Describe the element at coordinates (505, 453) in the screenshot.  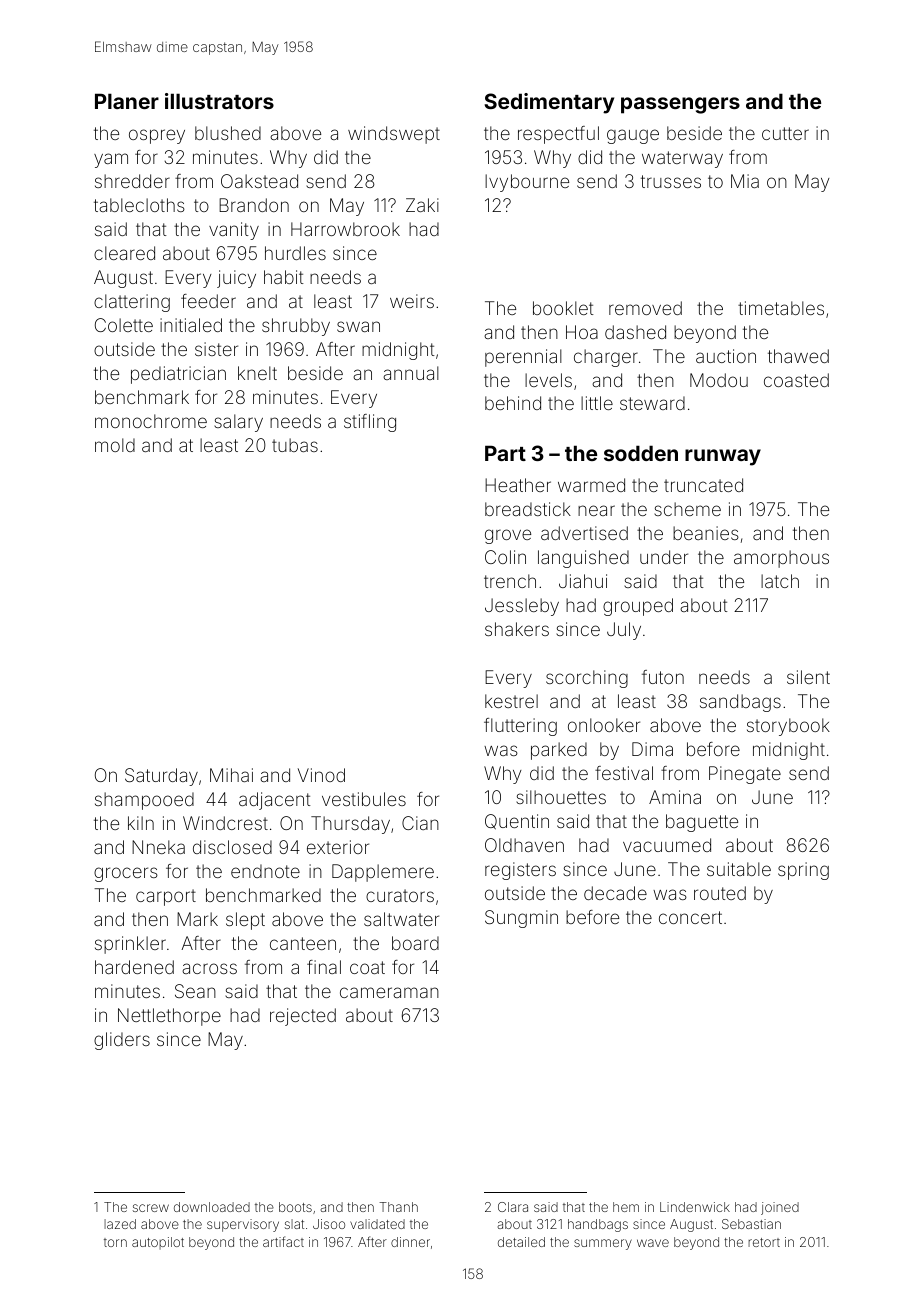
I see `Part` at that location.
